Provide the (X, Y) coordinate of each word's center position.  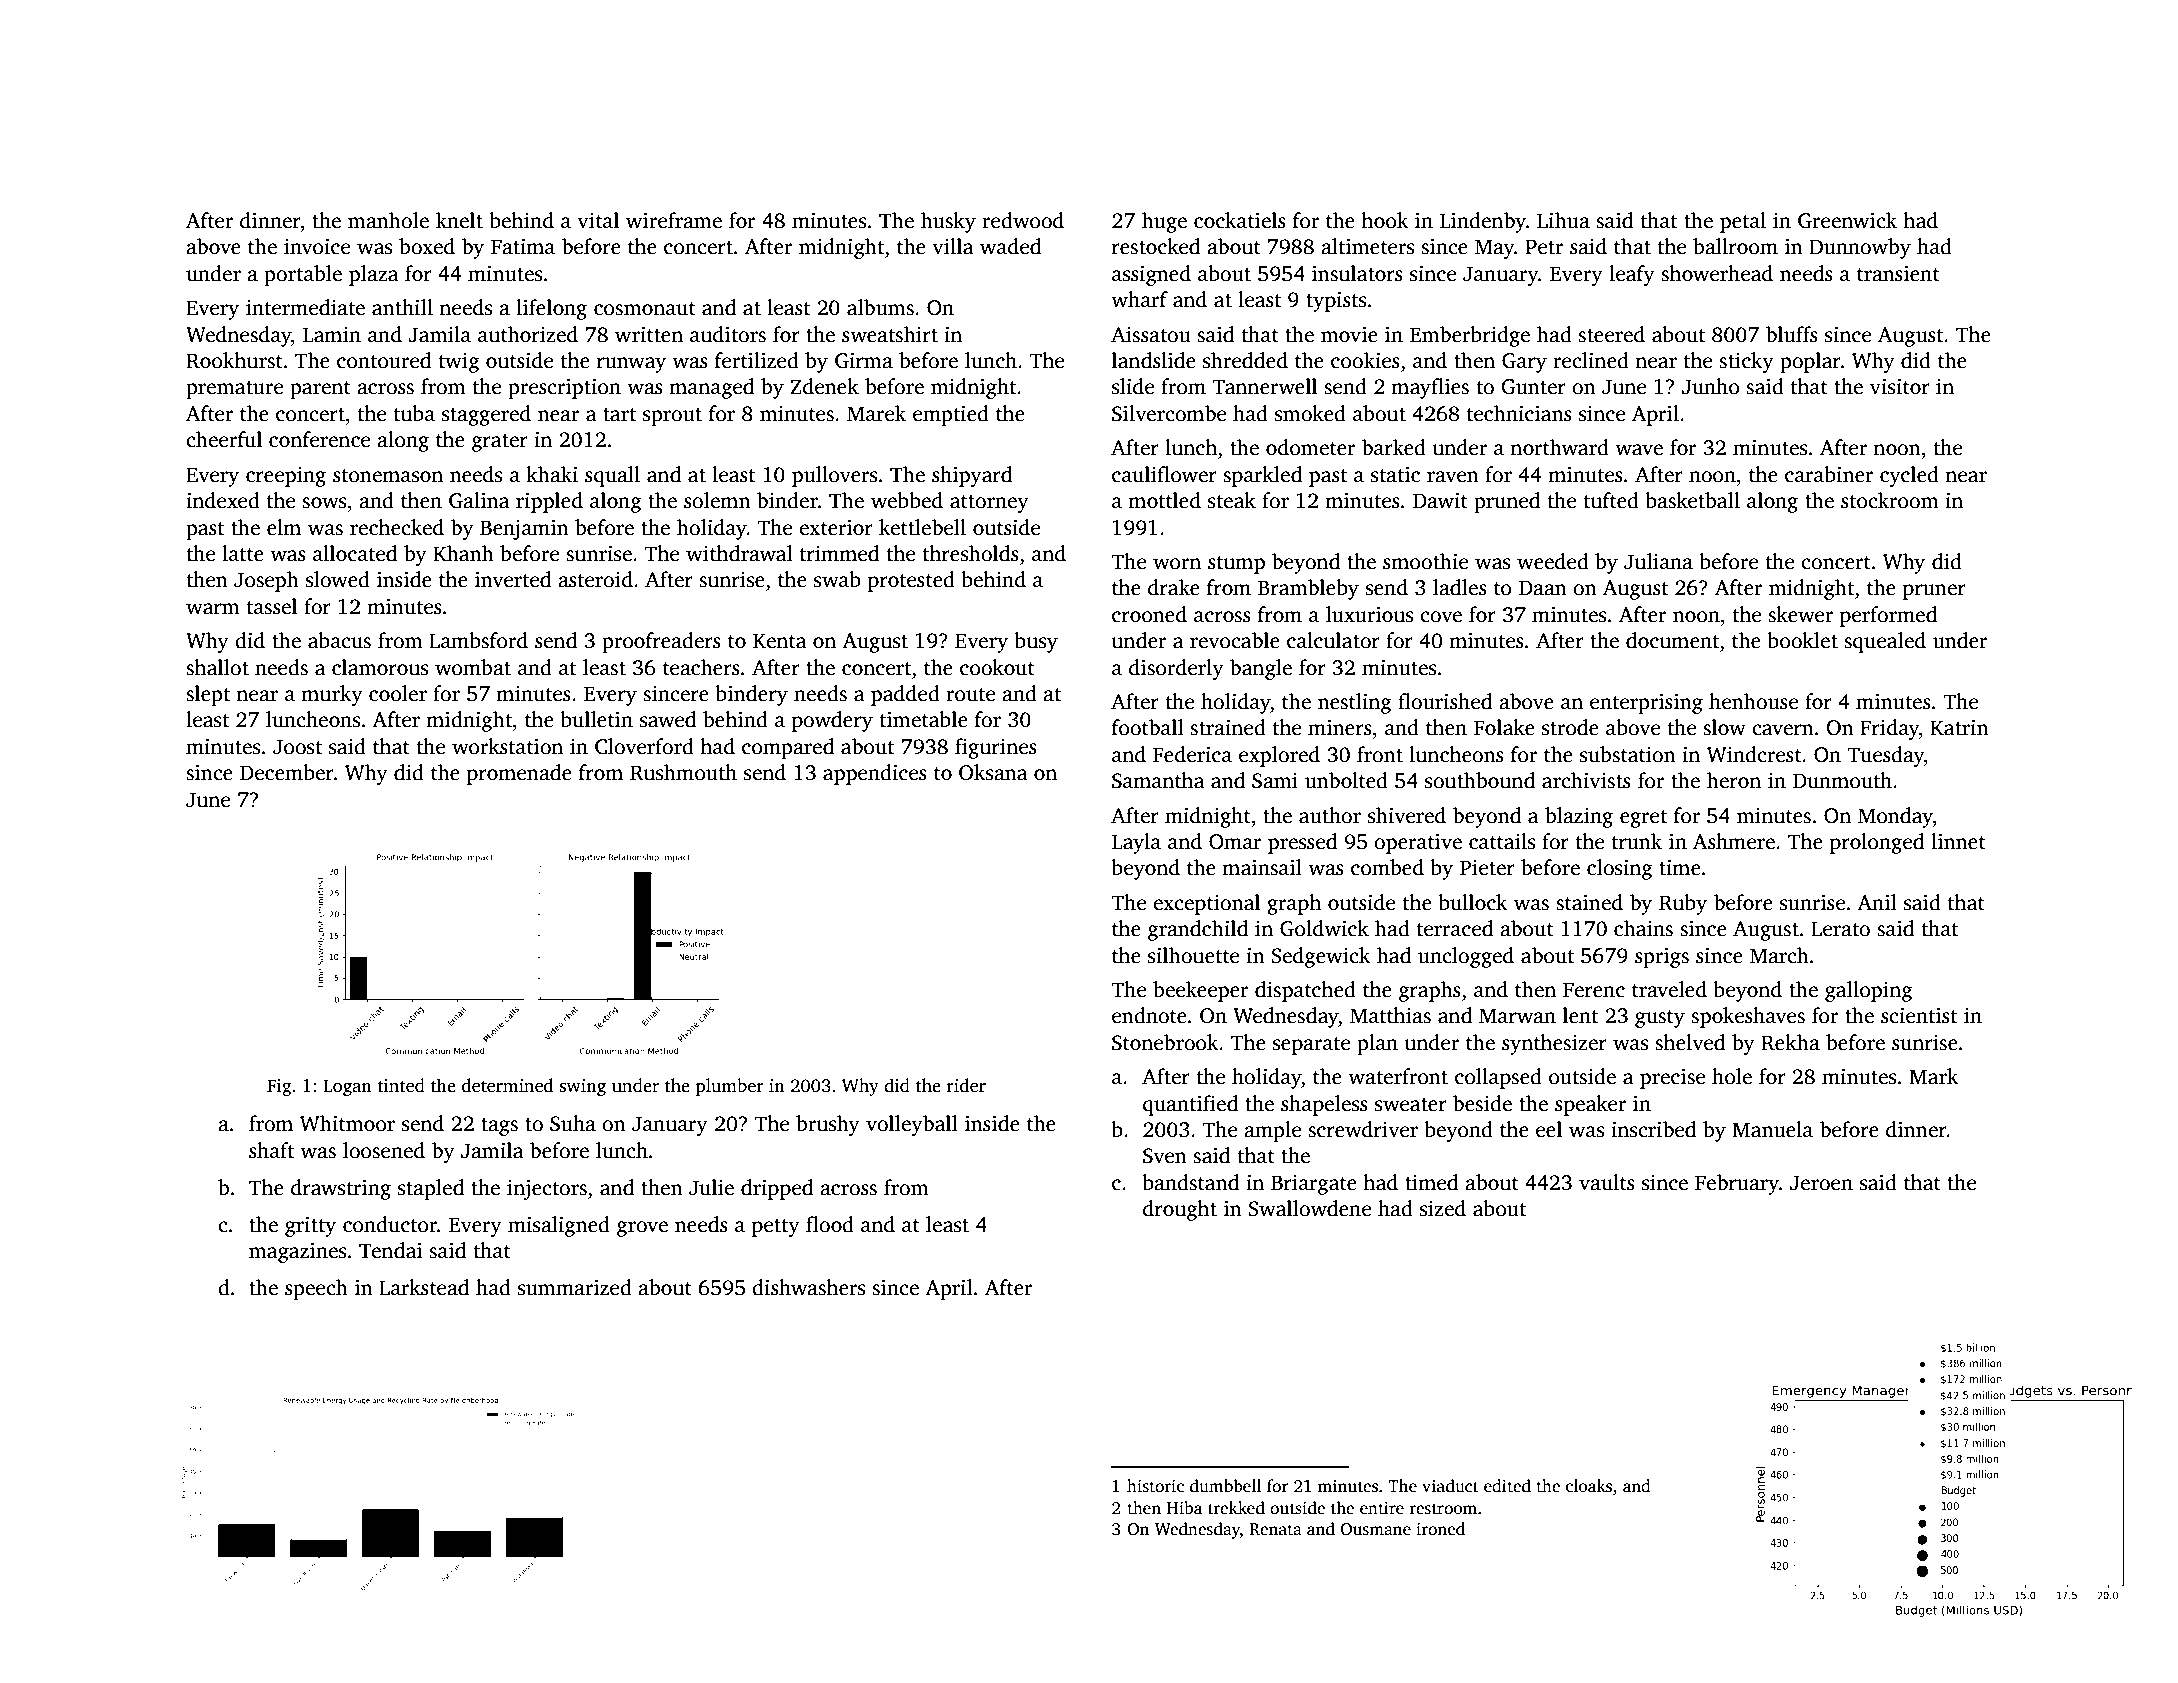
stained (1589, 902)
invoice (317, 247)
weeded (1553, 561)
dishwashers (808, 1287)
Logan (347, 1087)
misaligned (559, 1226)
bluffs (1792, 334)
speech (316, 1289)
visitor (1900, 387)
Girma (864, 361)
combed (1387, 867)
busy (1036, 642)
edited (1507, 1486)
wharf (1139, 299)
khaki (552, 474)
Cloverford (644, 746)
